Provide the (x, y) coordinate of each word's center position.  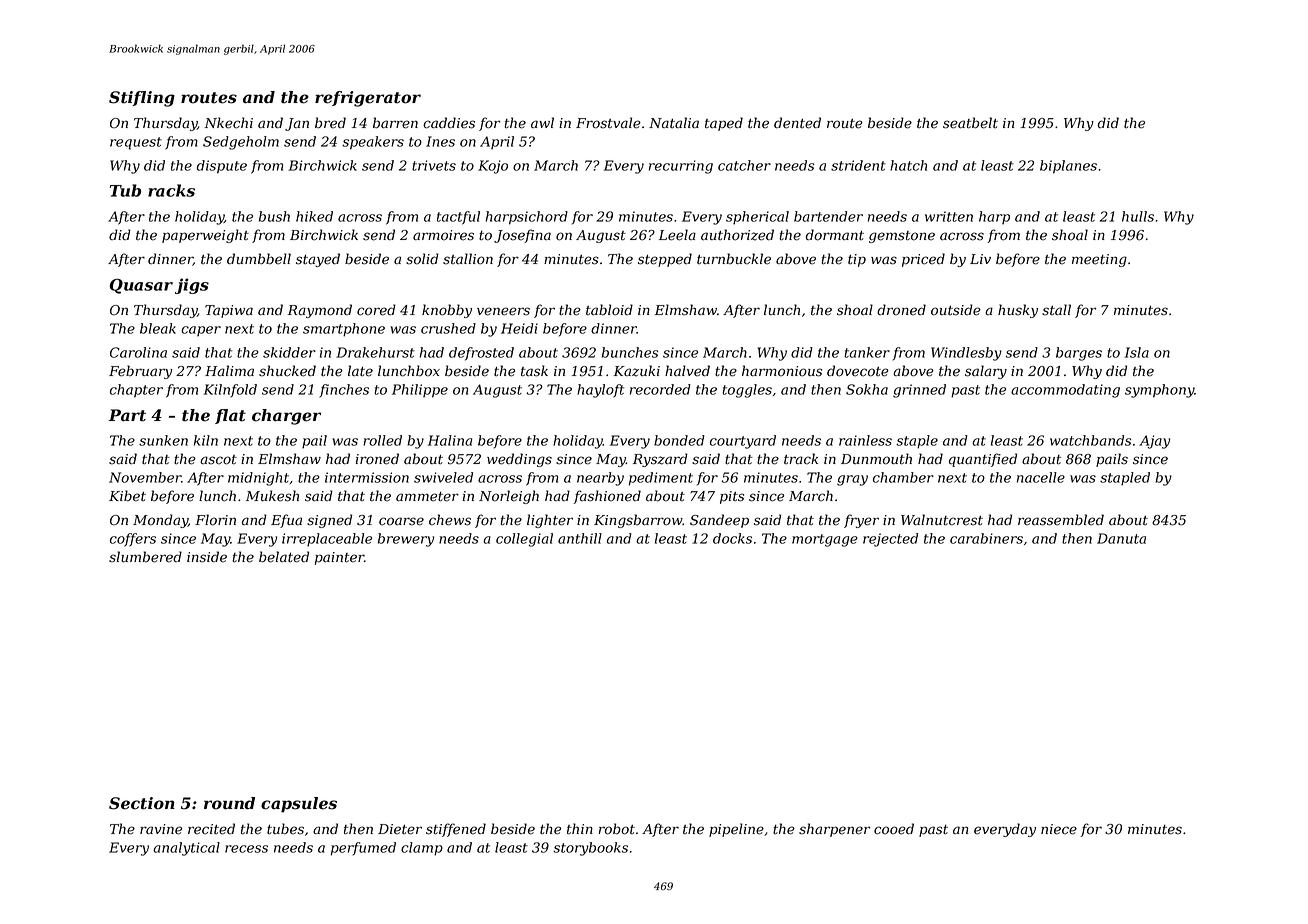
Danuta (1121, 538)
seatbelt (970, 123)
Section (142, 803)
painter (339, 558)
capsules (299, 805)
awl (542, 123)
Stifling (142, 99)
